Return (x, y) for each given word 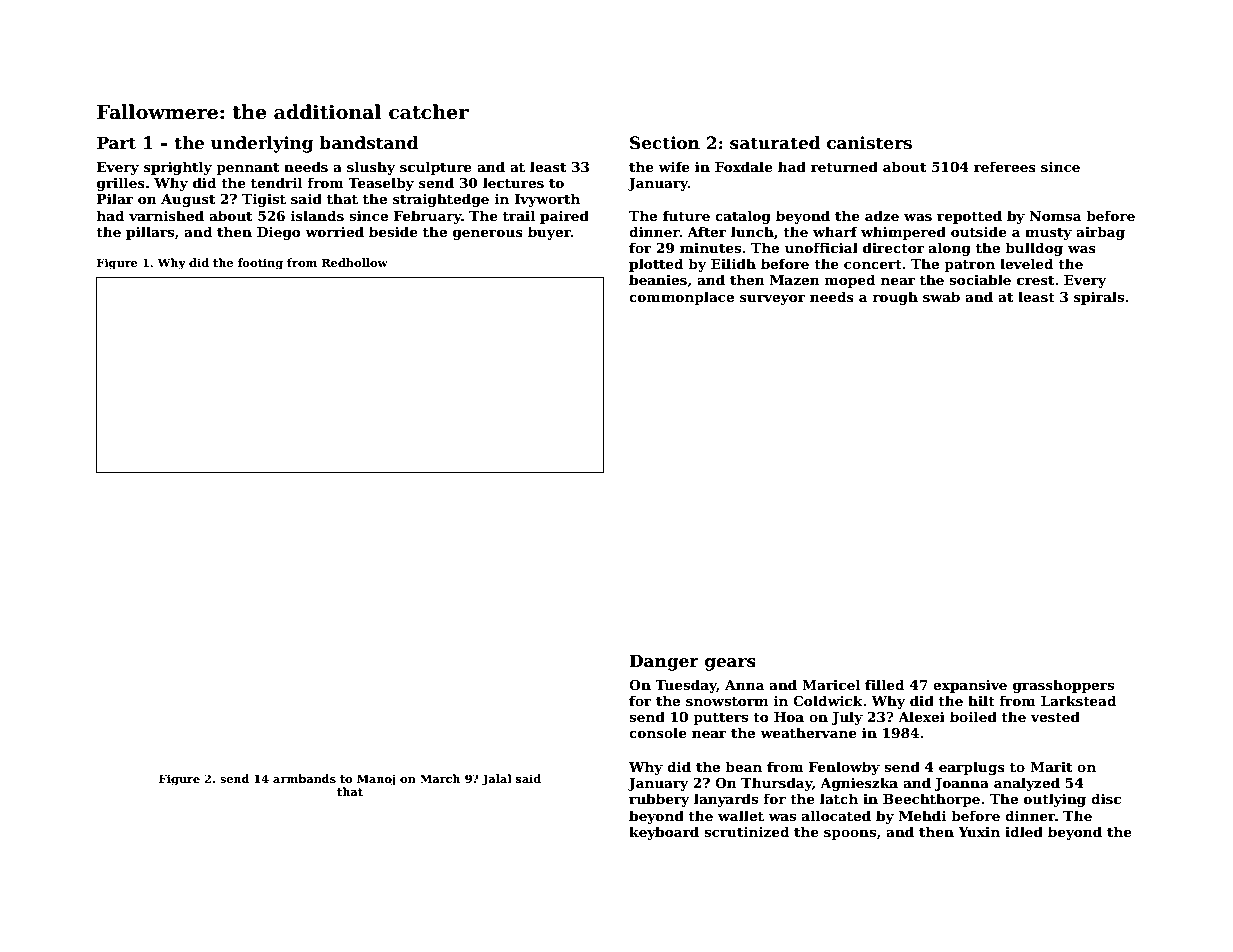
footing (260, 264)
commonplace (681, 298)
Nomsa (1055, 216)
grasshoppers (1063, 686)
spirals (1099, 298)
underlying (262, 144)
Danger (664, 662)
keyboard (664, 833)
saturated (775, 143)
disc (1106, 798)
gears (730, 664)
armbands (304, 778)
